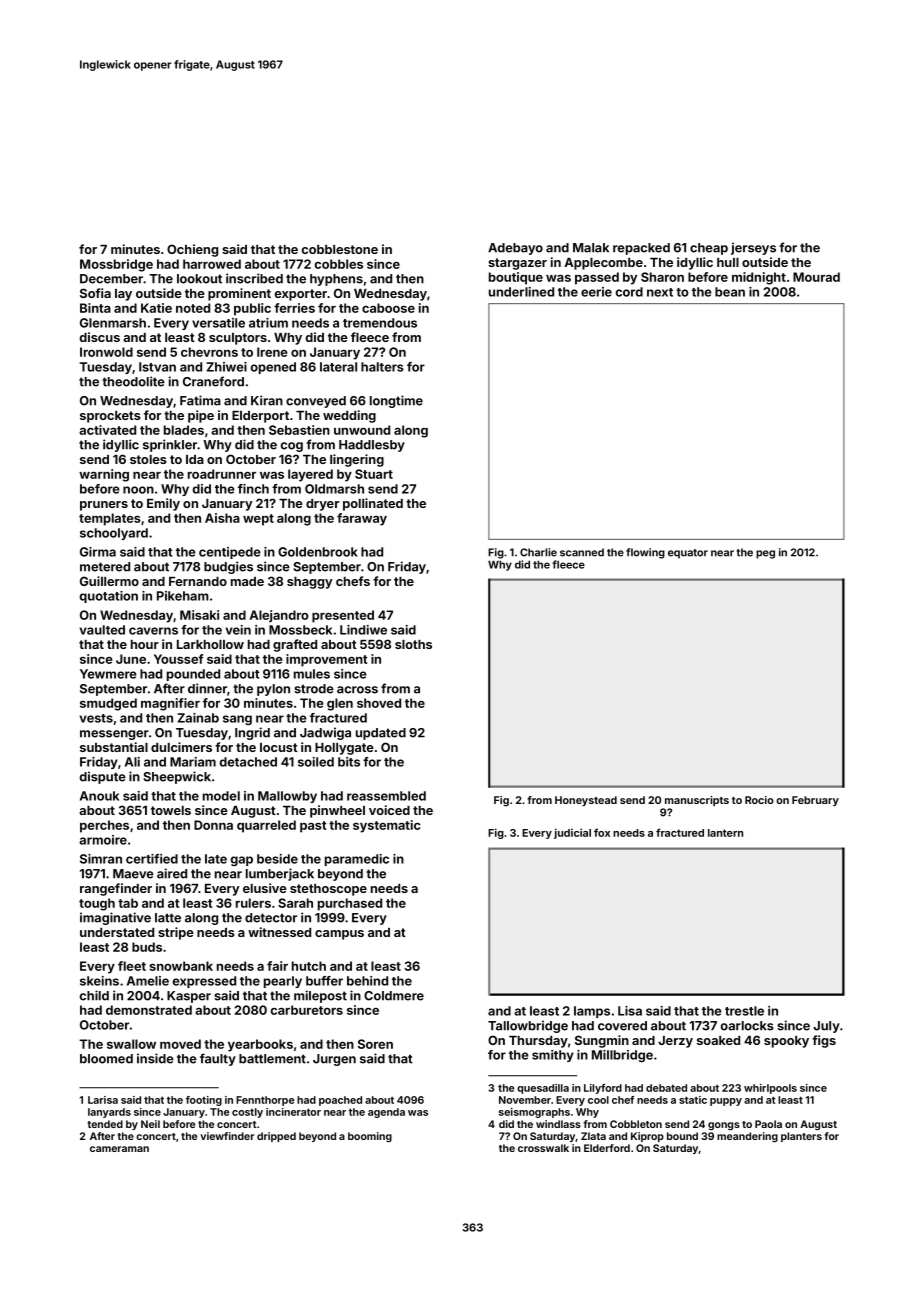 The image size is (924, 1311). What do you see at coordinates (386, 796) in the screenshot?
I see `reassembled` at bounding box center [386, 796].
